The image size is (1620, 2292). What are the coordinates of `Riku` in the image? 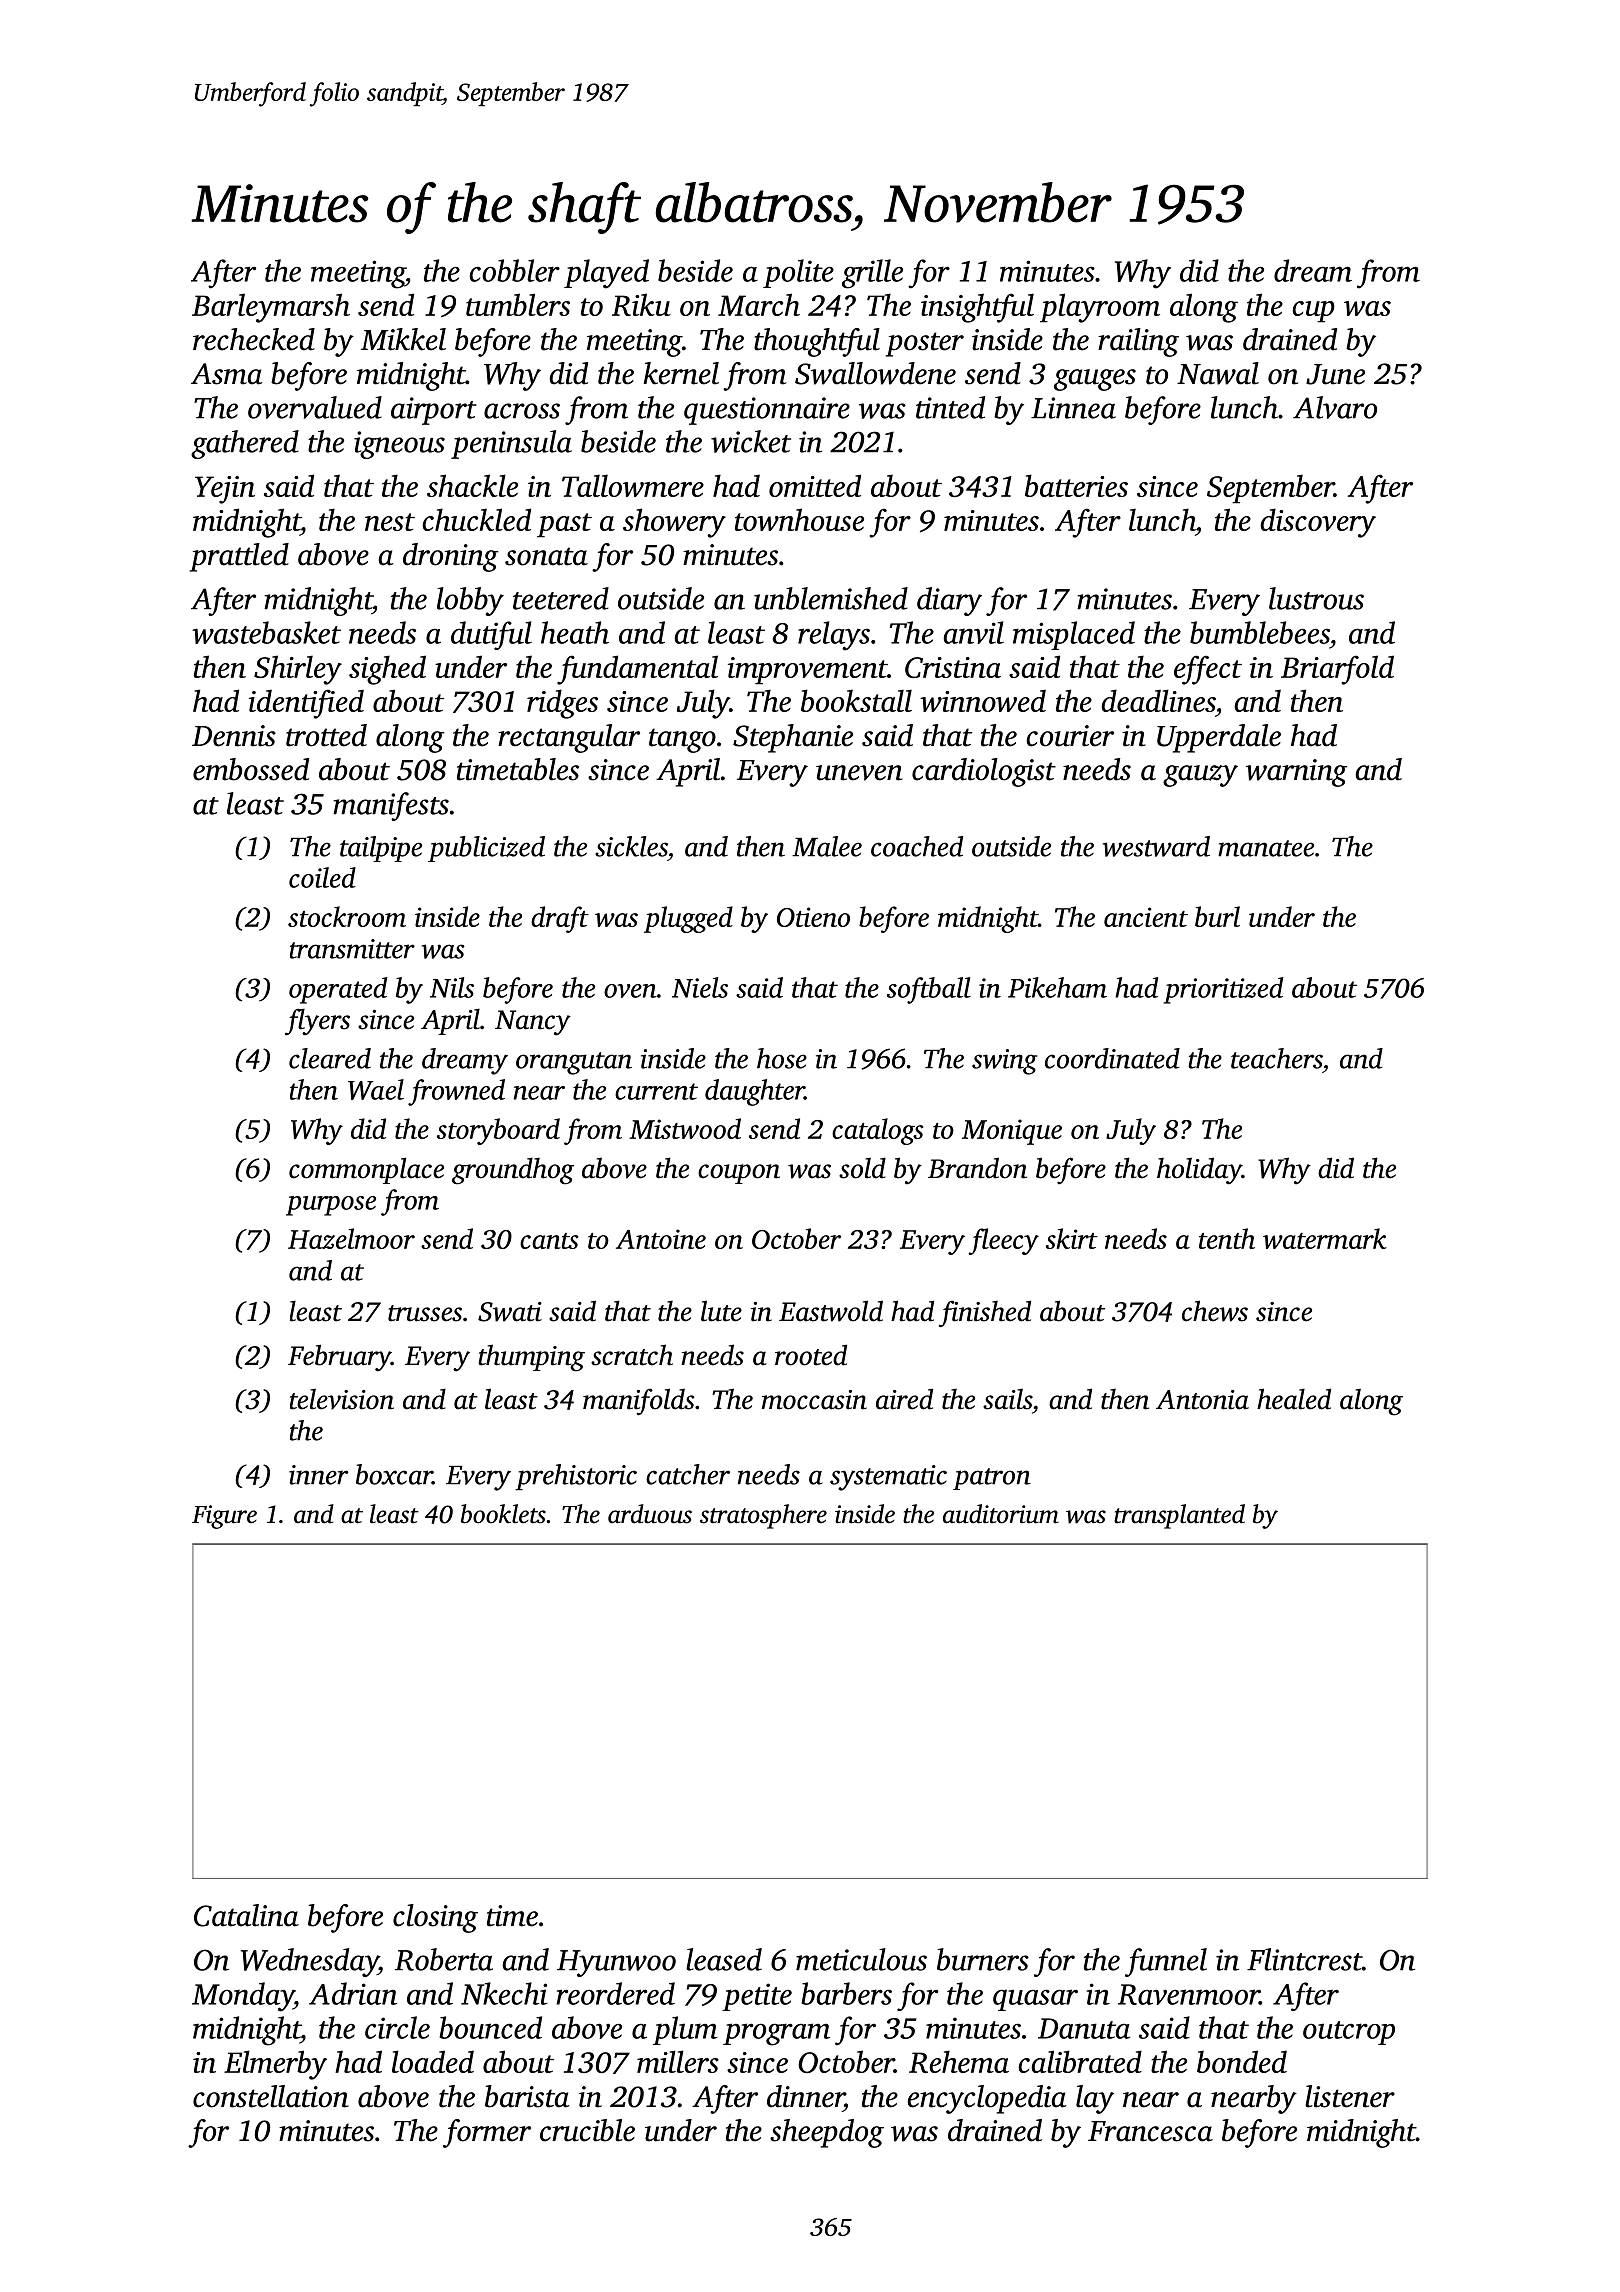 It's located at (641, 304).
